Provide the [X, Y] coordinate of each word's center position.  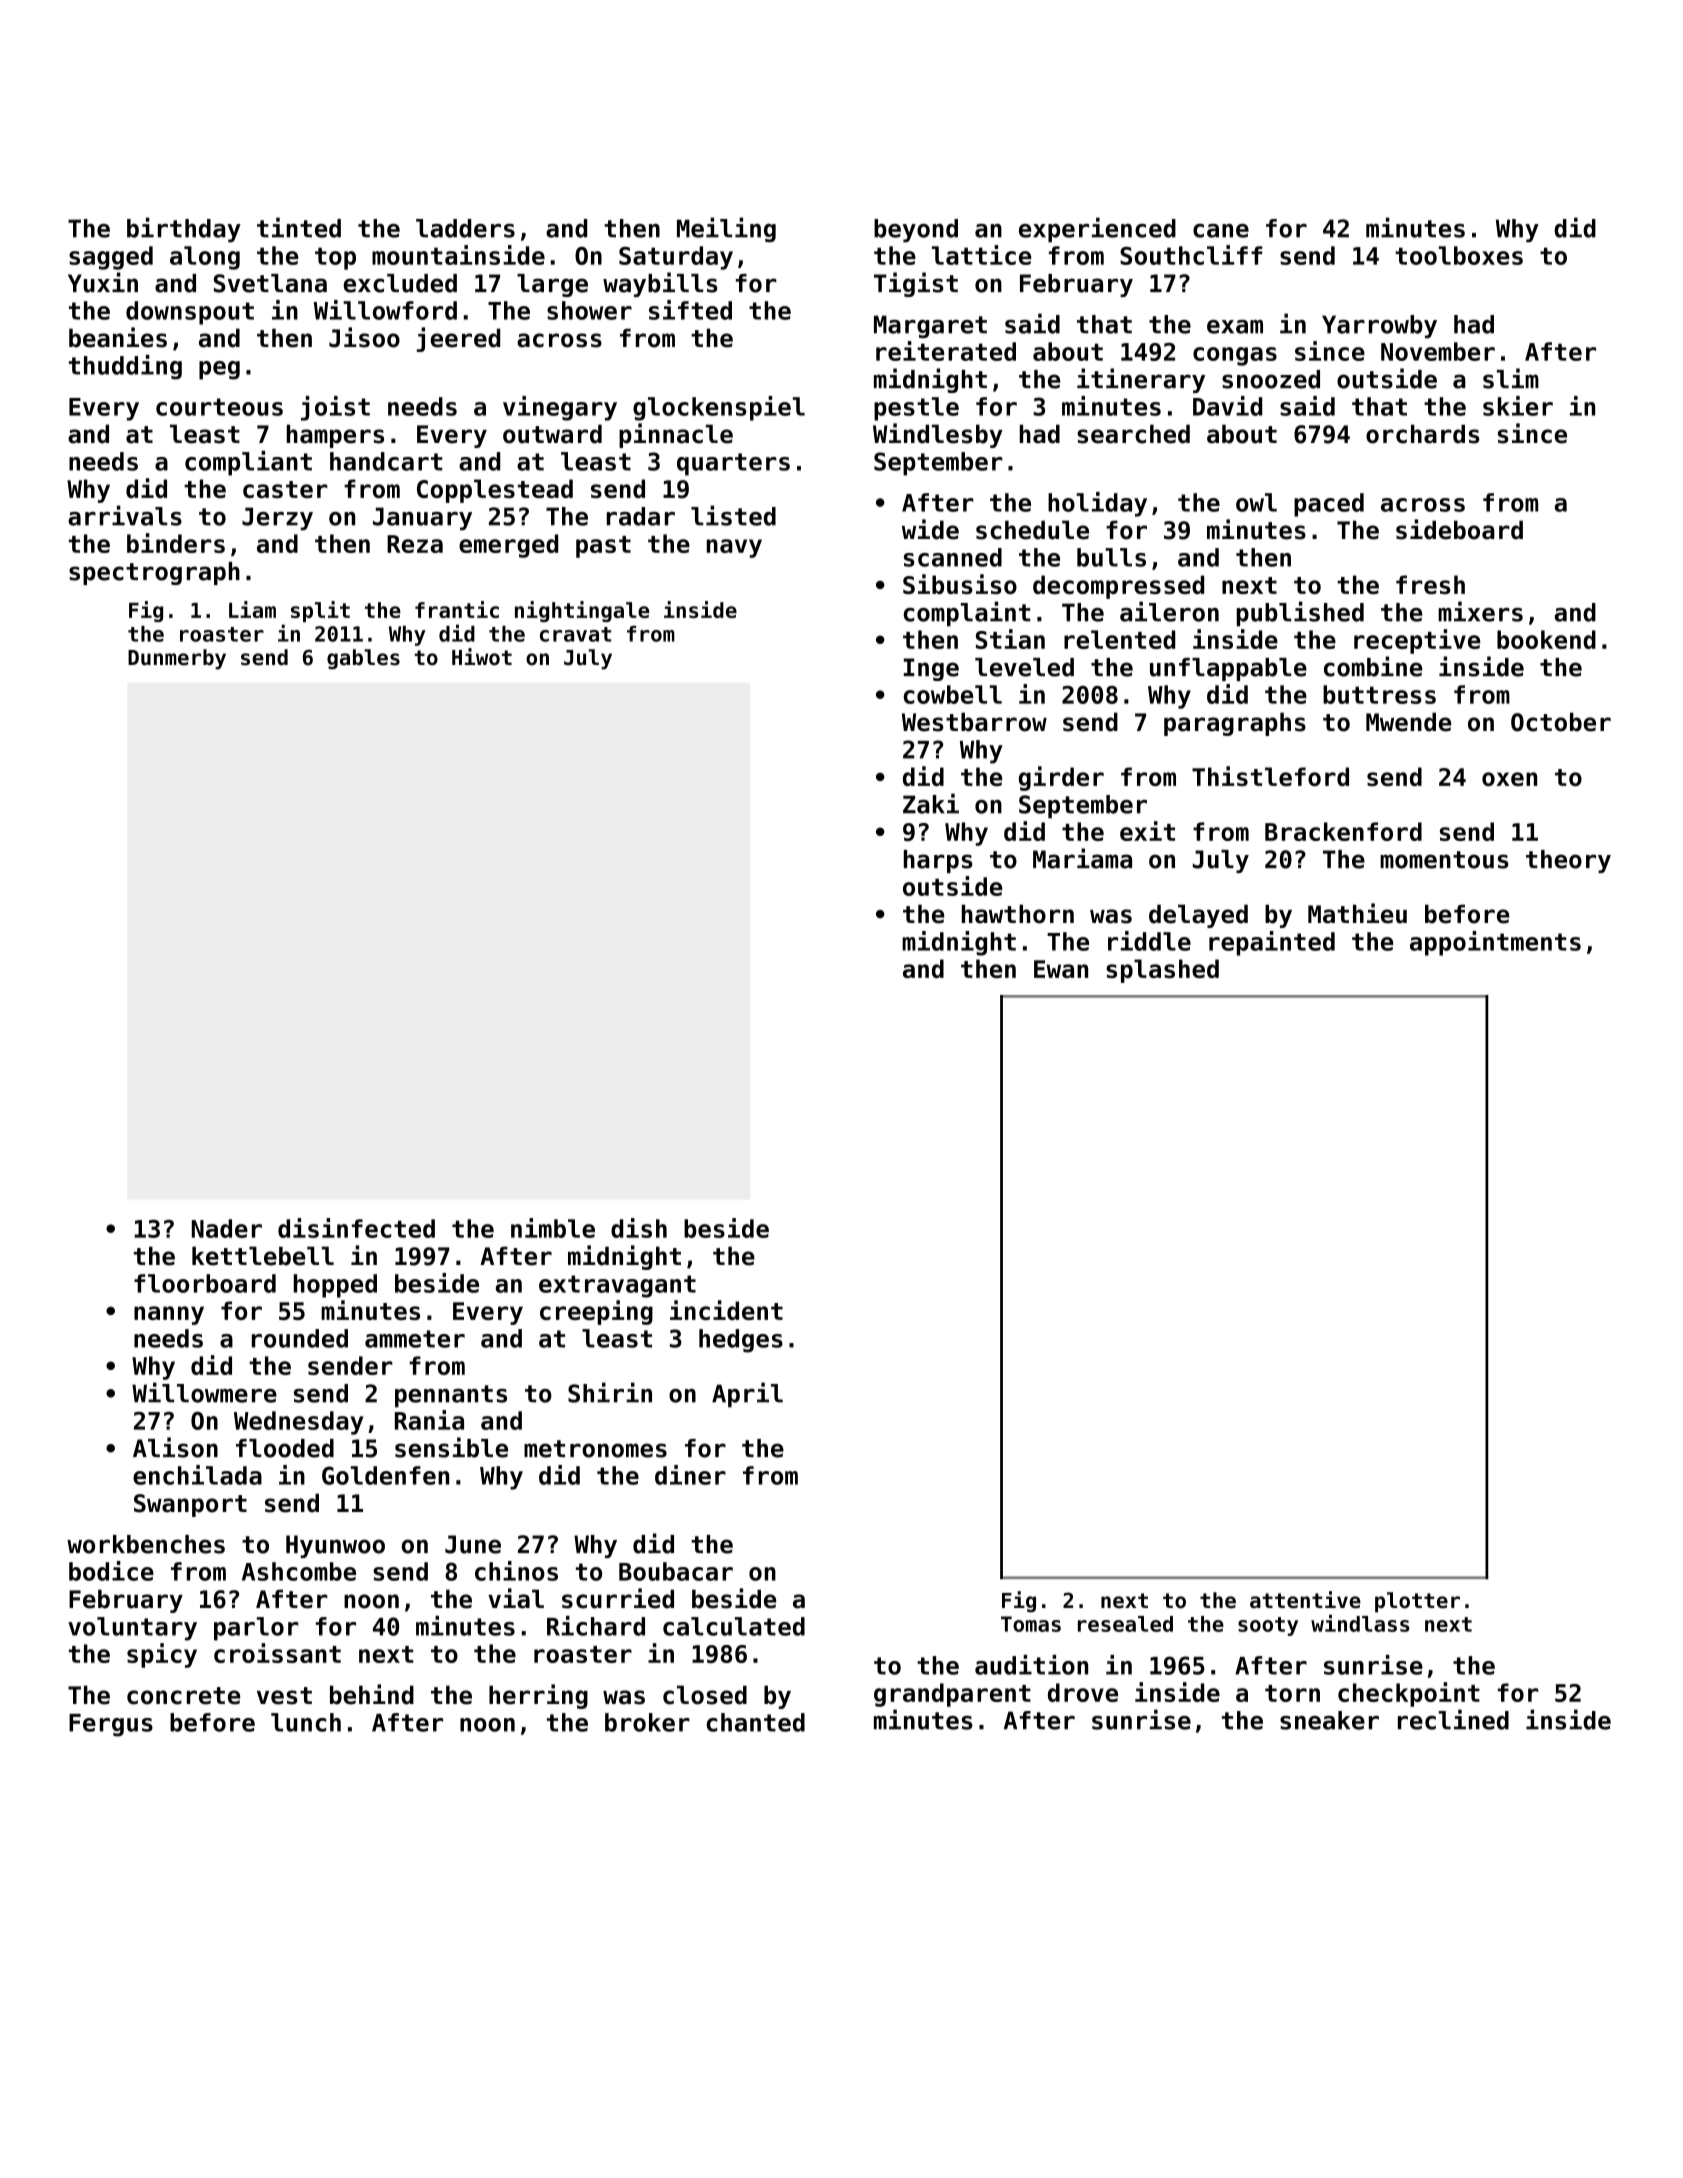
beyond [916, 230]
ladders [465, 228]
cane [1221, 231]
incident [726, 1310]
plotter [1417, 1602]
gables [363, 659]
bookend [1546, 639]
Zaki [931, 803]
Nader [227, 1228]
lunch [306, 1722]
